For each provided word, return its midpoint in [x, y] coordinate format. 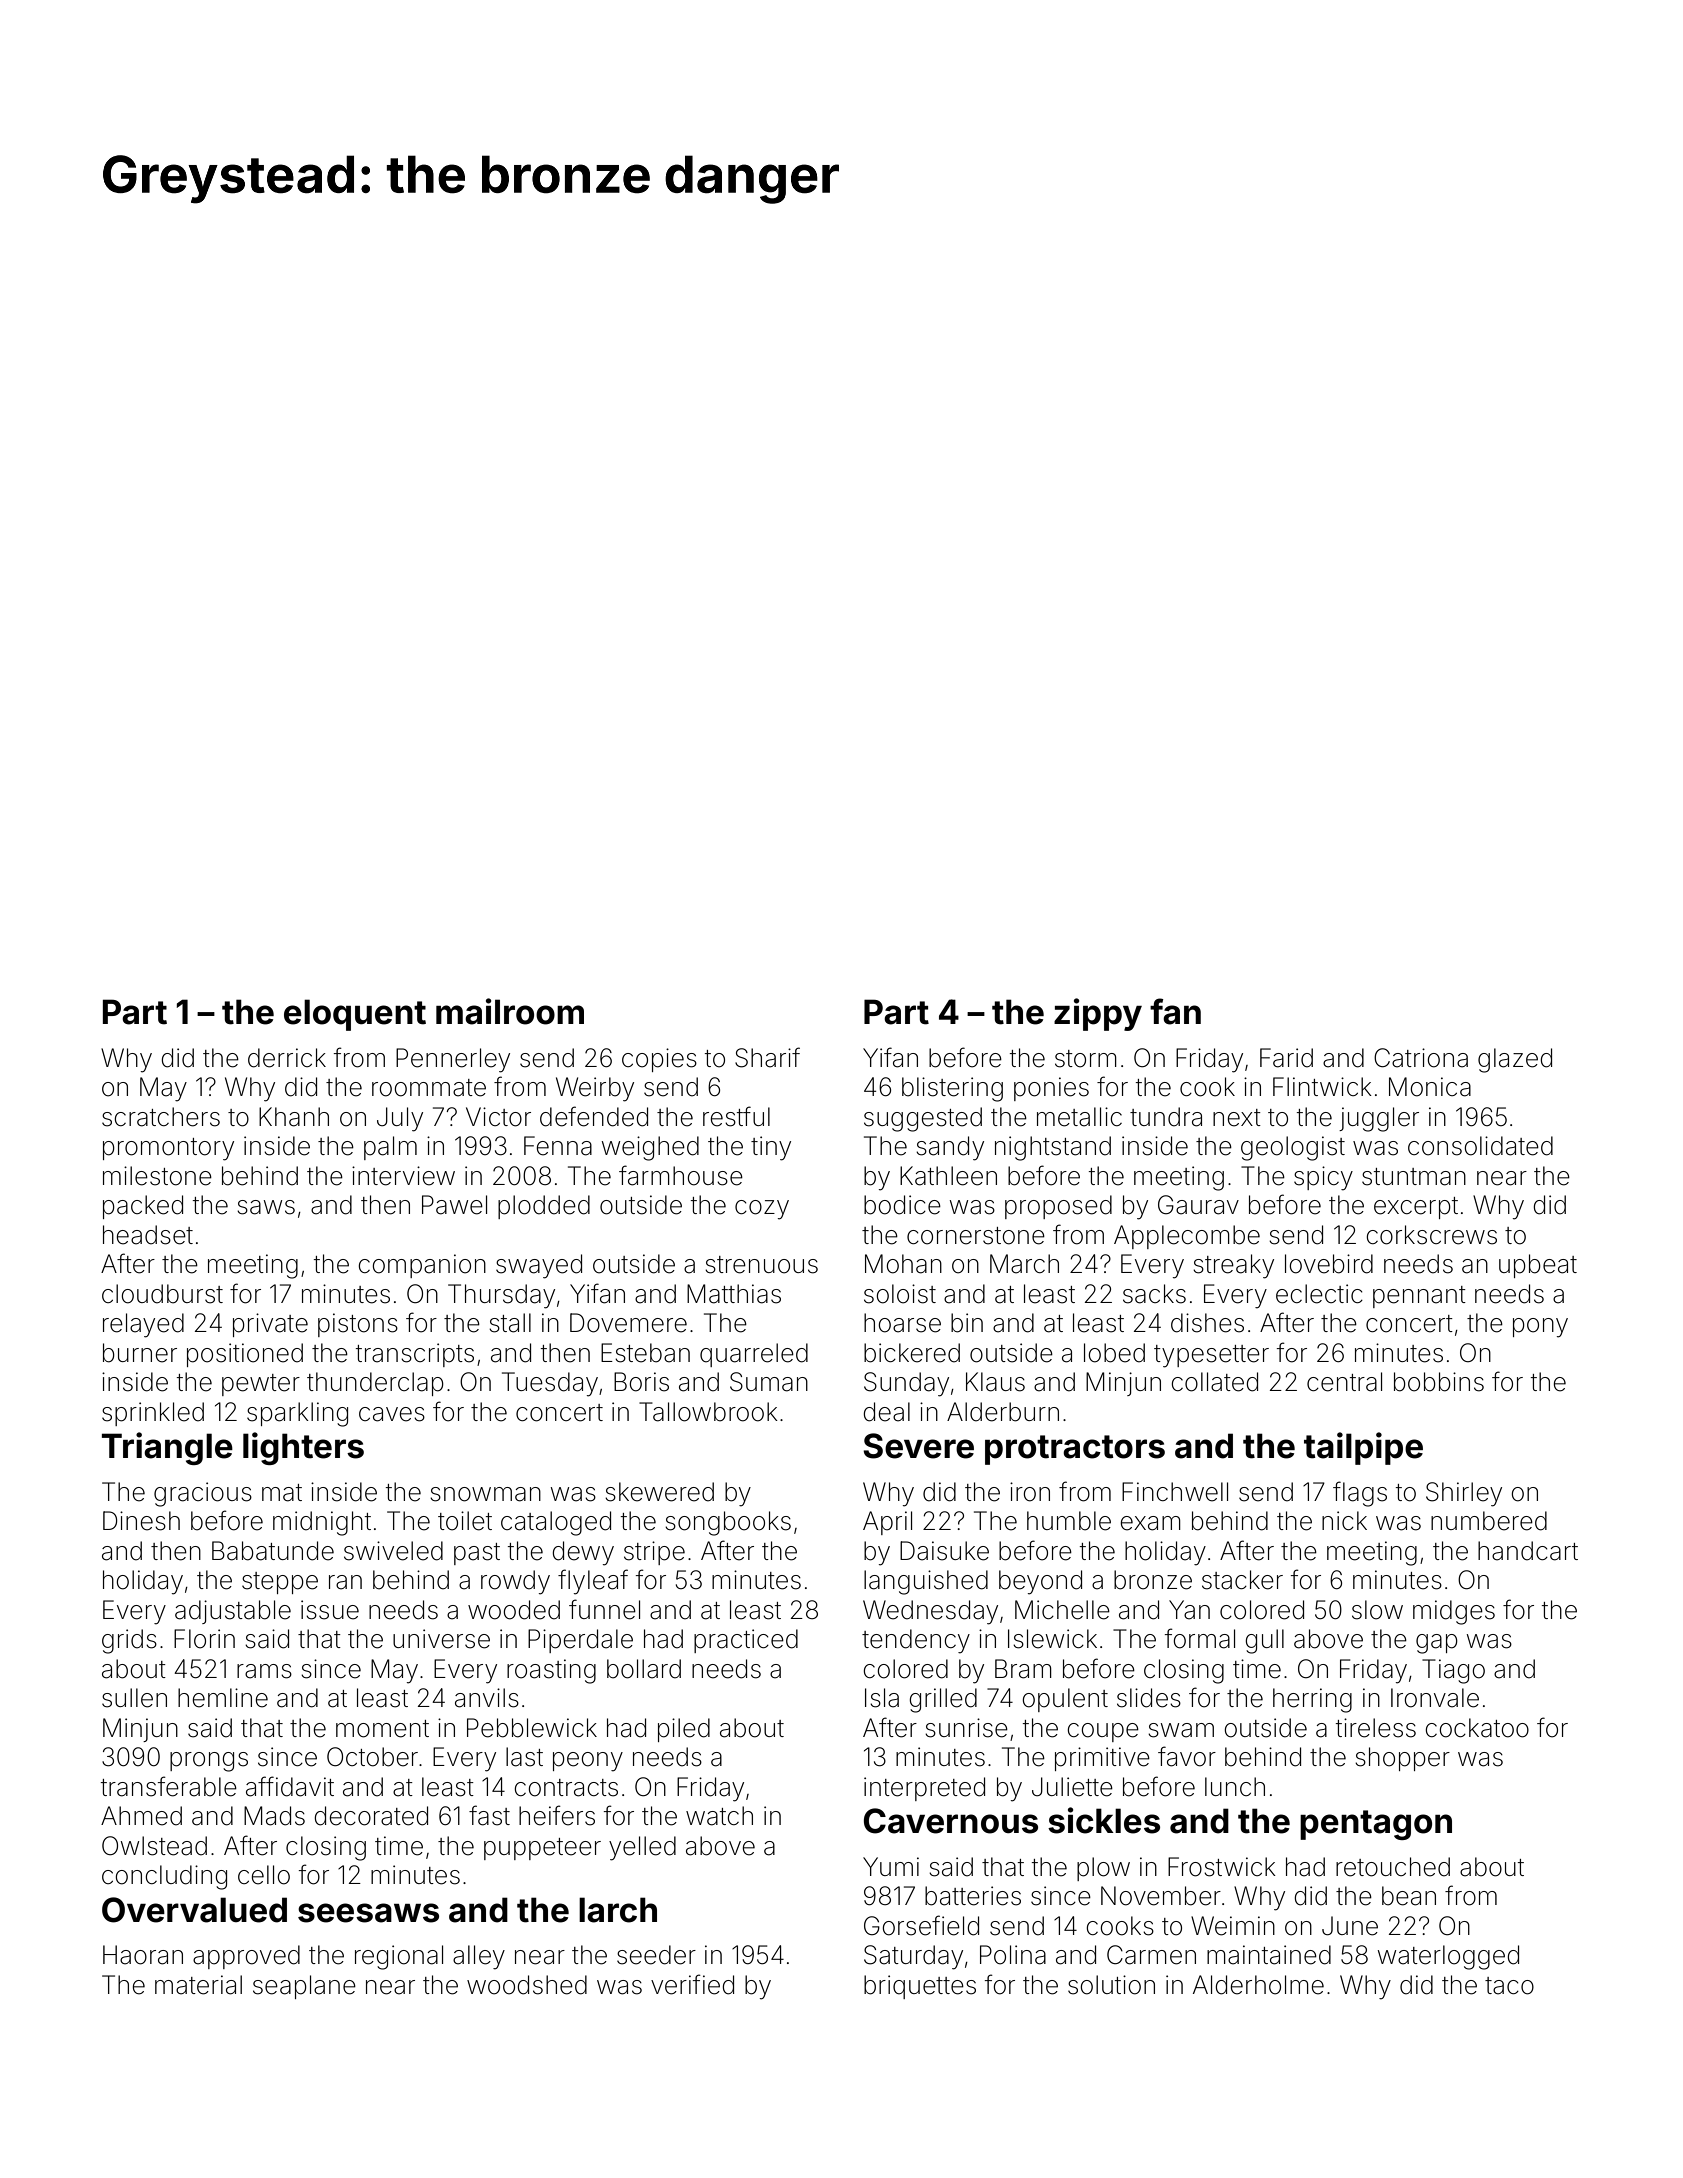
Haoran [143, 1955]
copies [659, 1060]
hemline [223, 1698]
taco [1509, 1986]
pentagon [1376, 1825]
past [477, 1554]
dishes [1207, 1323]
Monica [1430, 1087]
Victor [498, 1117]
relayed [143, 1325]
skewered [659, 1492]
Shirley [1464, 1494]
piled [684, 1730]
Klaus [995, 1382]
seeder [656, 1955]
